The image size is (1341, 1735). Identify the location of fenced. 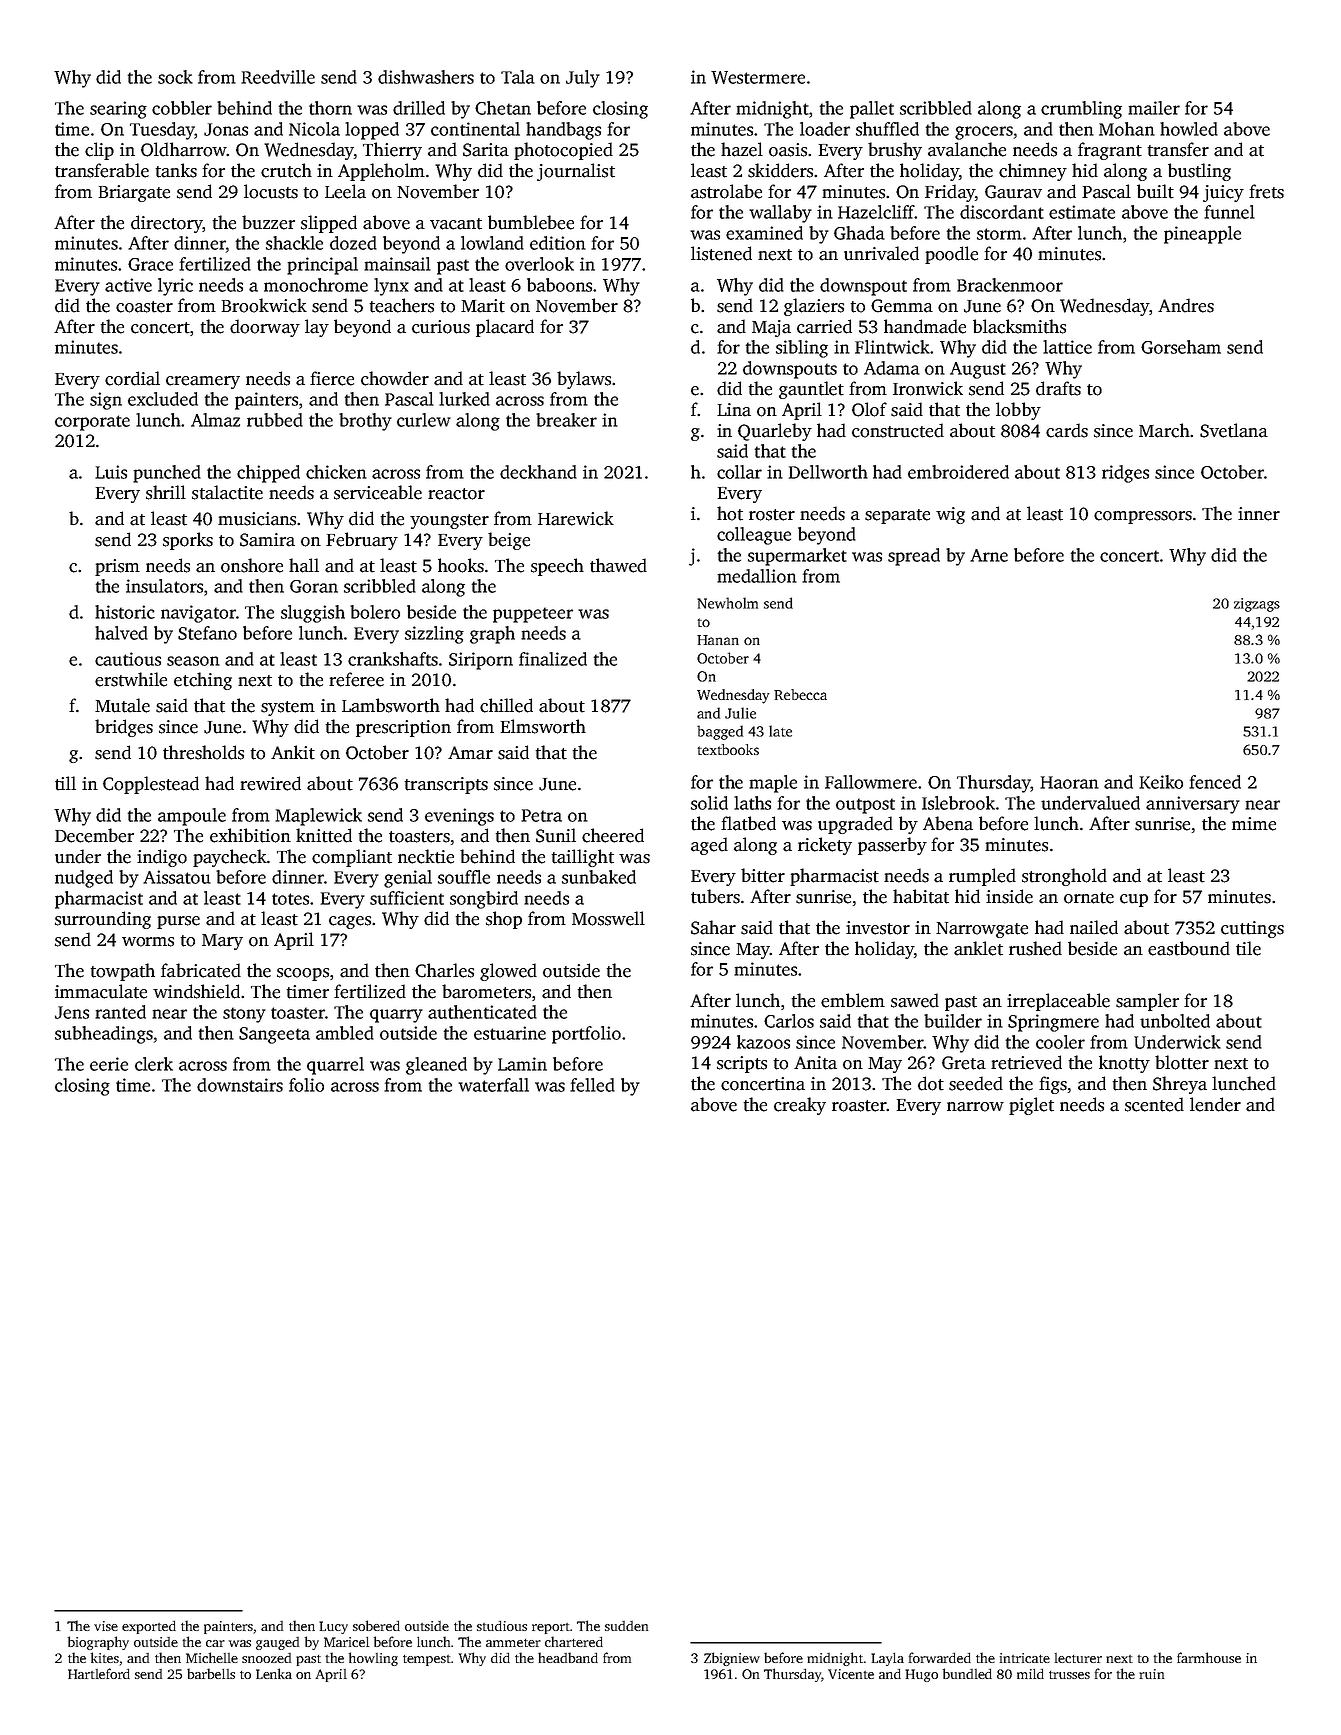
(1215, 782).
